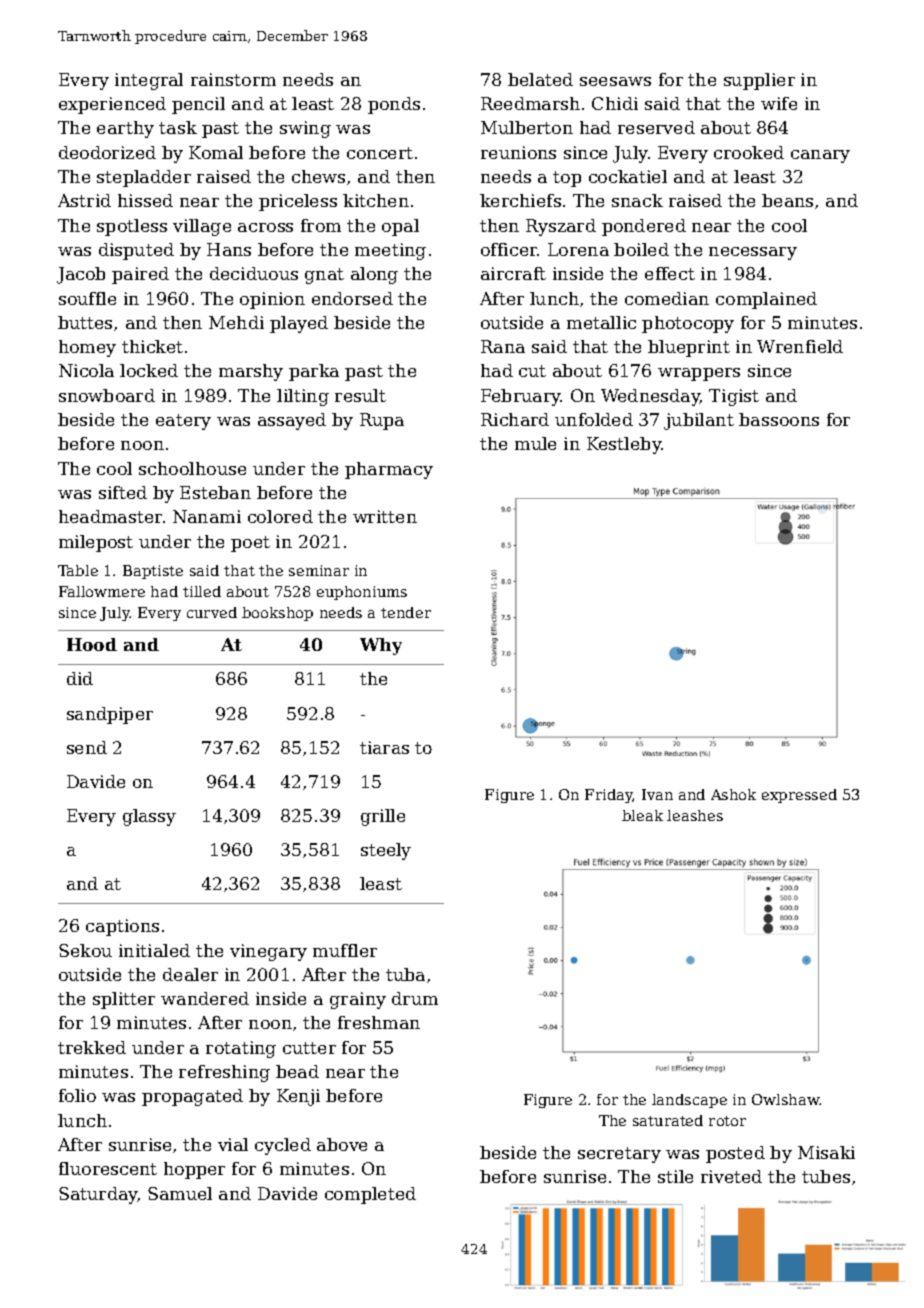 The height and width of the screenshot is (1308, 924). What do you see at coordinates (318, 176) in the screenshot?
I see `chews` at bounding box center [318, 176].
